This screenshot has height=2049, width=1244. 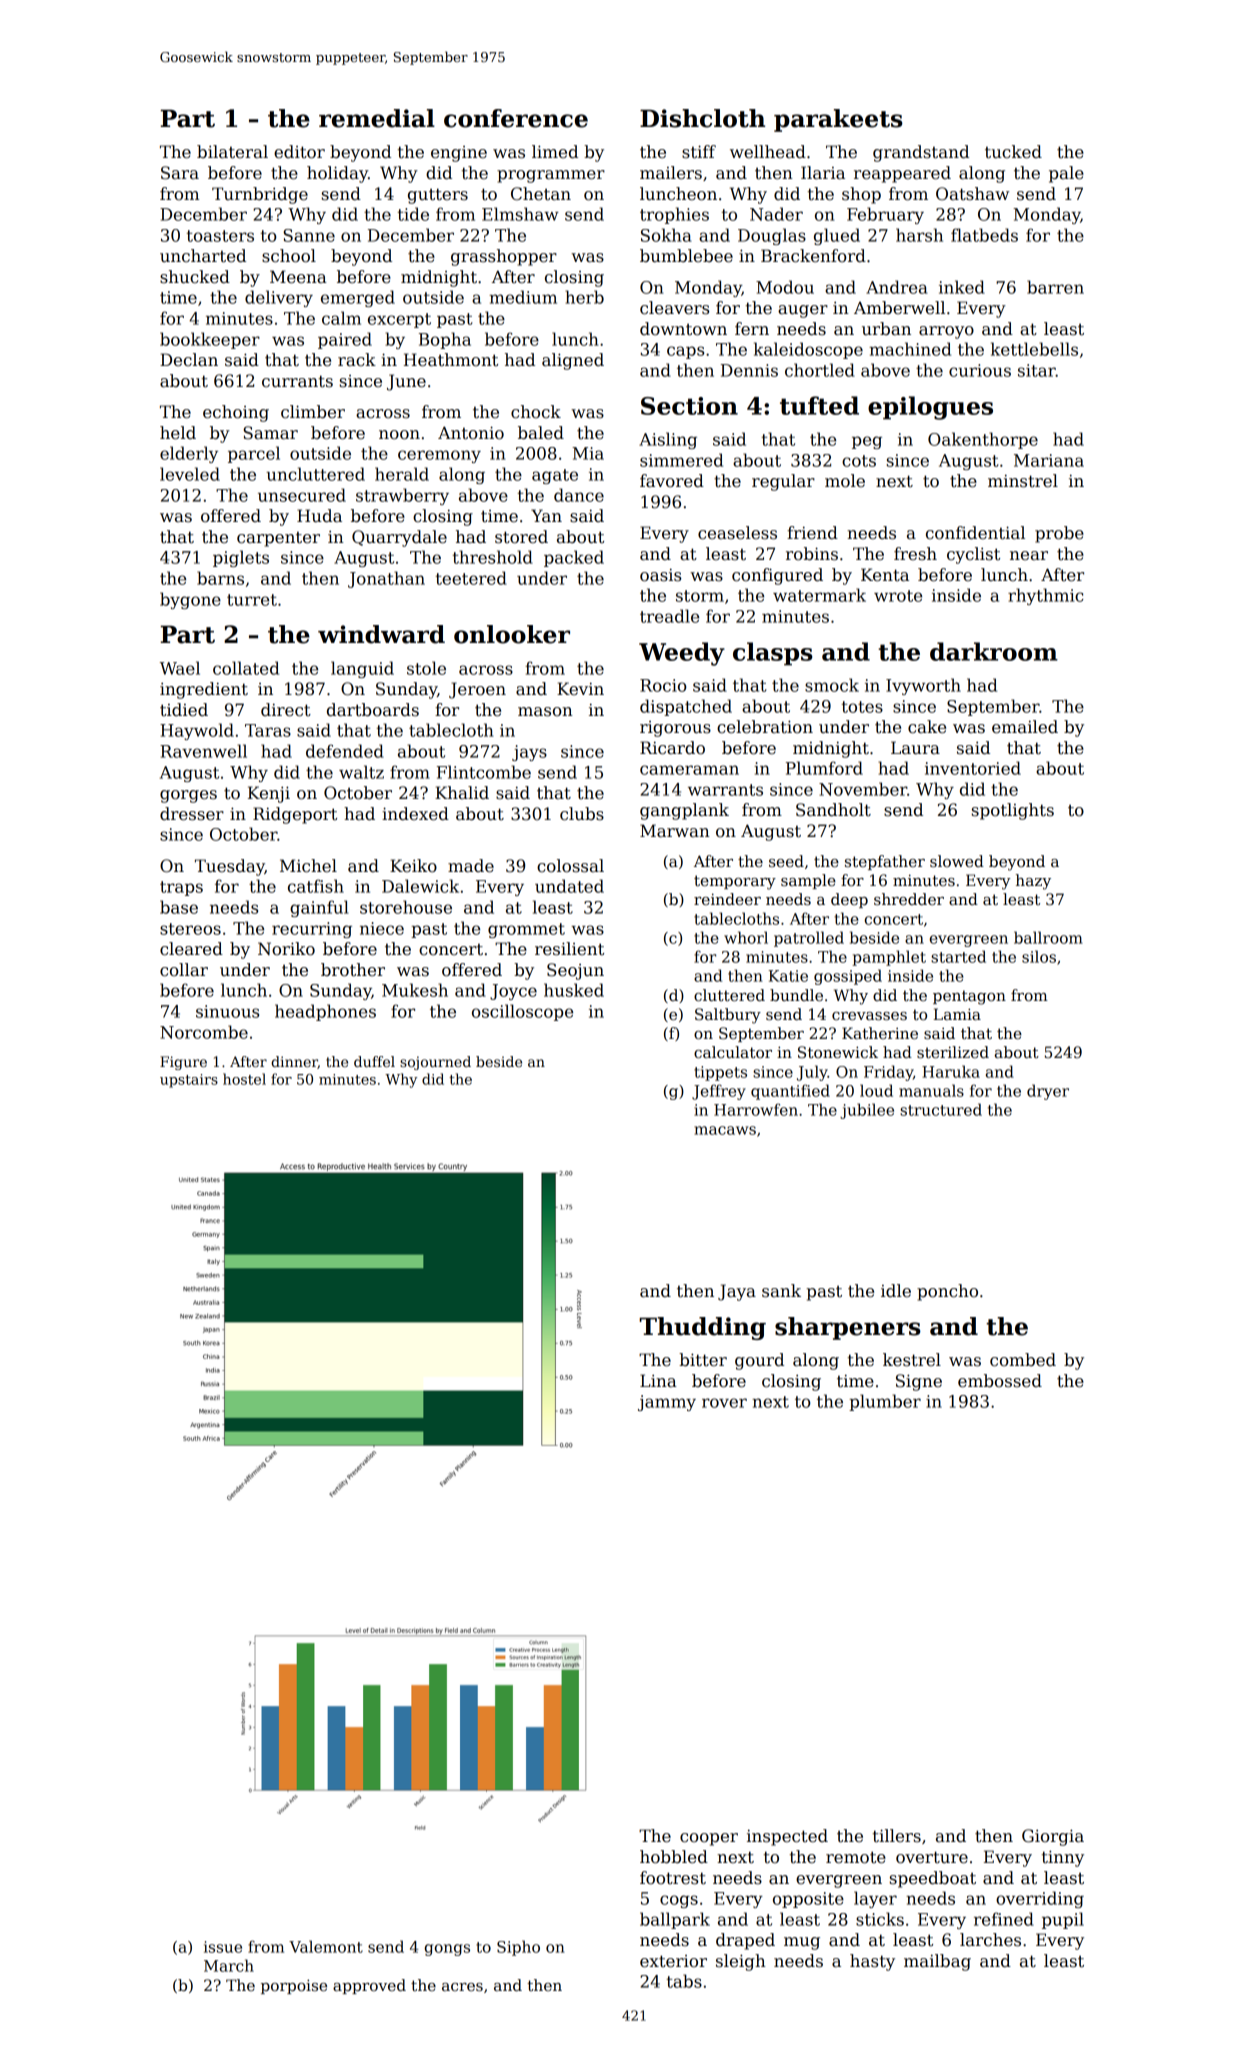 What do you see at coordinates (923, 686) in the screenshot?
I see `Ivyworth` at bounding box center [923, 686].
